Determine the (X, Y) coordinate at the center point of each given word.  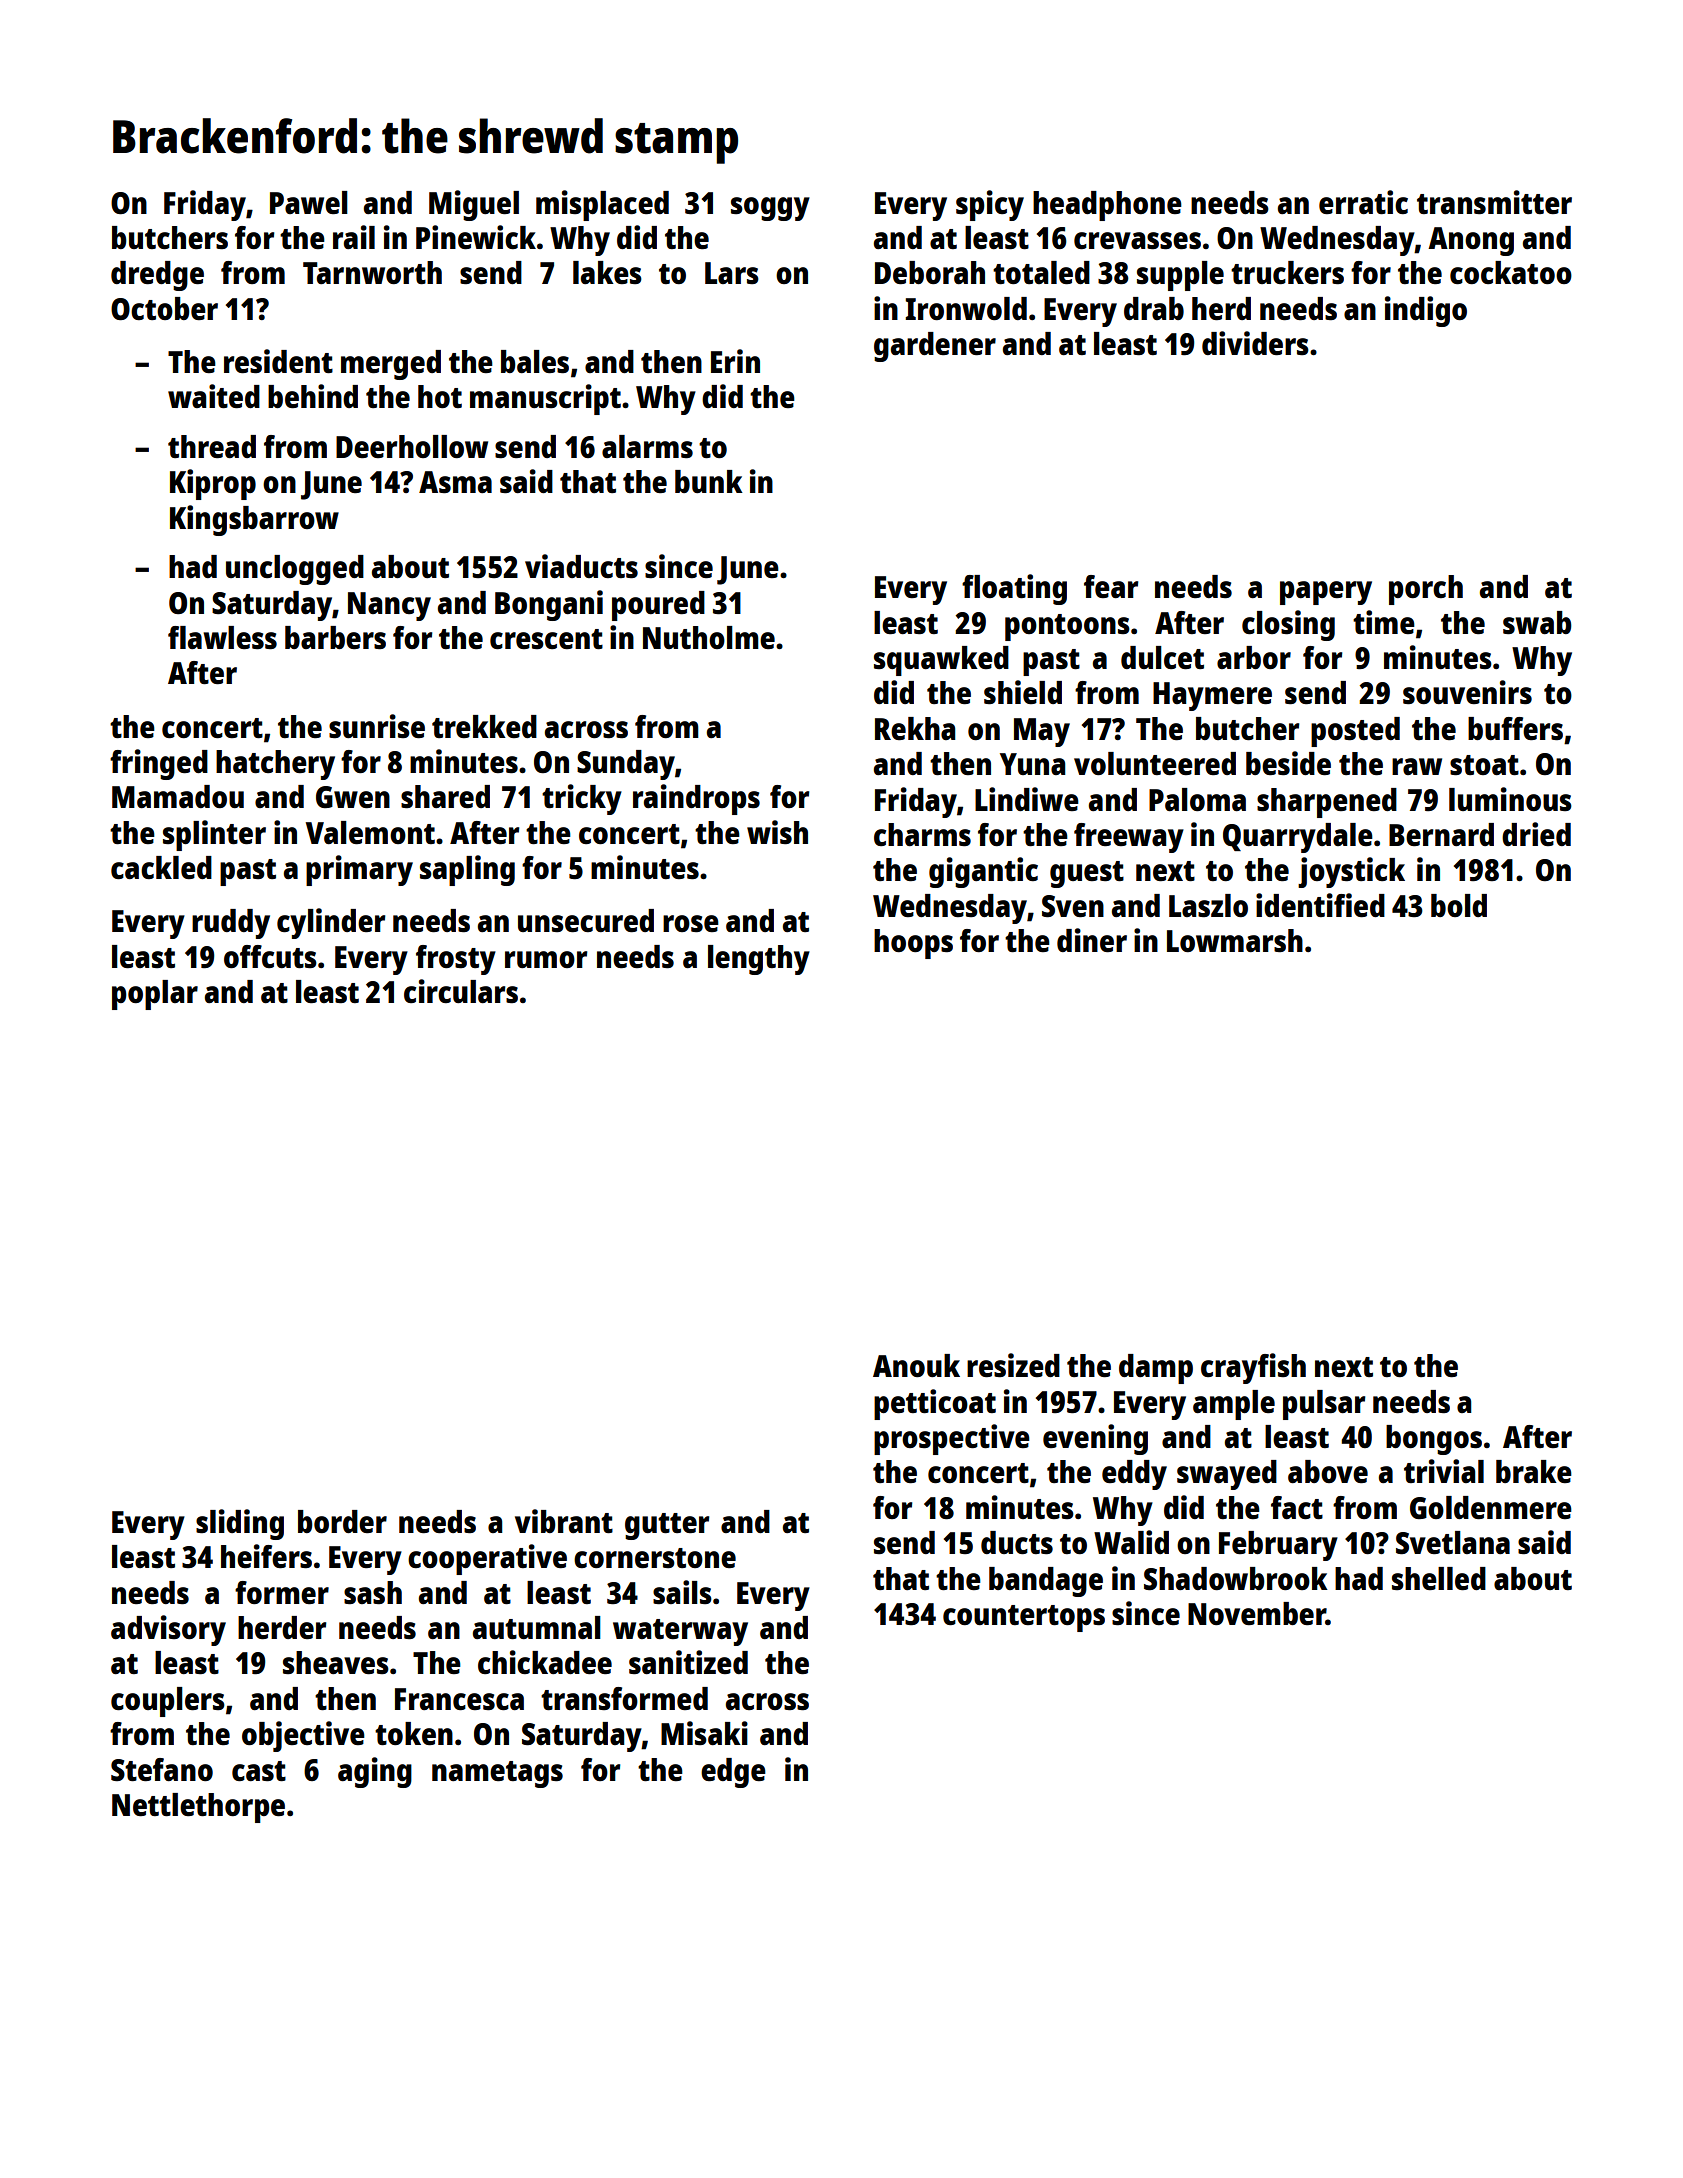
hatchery (275, 765)
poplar (155, 995)
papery (1326, 593)
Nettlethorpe (198, 1808)
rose (691, 924)
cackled (161, 867)
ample (1234, 1405)
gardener (935, 347)
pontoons (1067, 627)
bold (1459, 905)
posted (1355, 732)
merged (391, 365)
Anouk (916, 1365)
